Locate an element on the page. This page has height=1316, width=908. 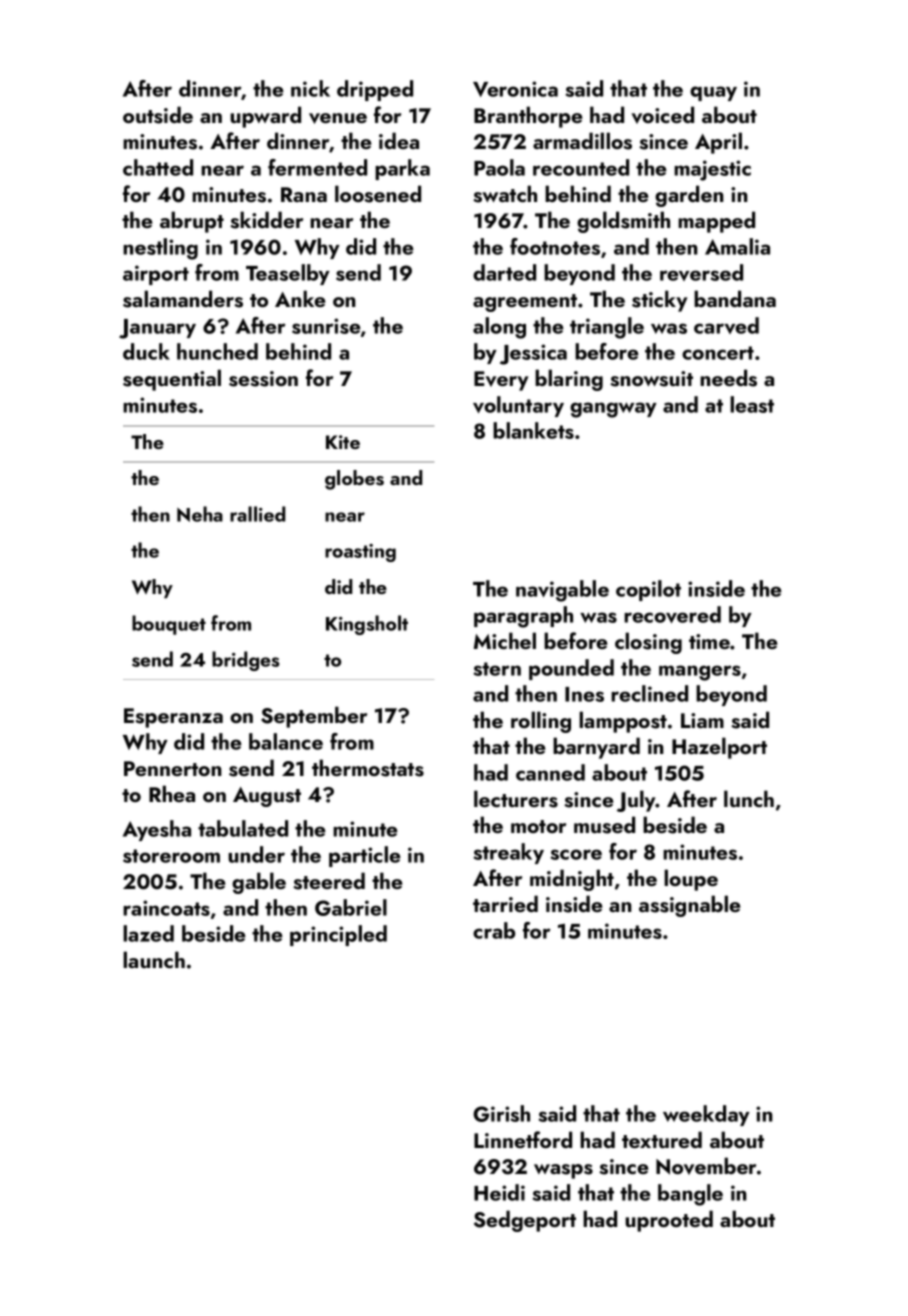
Girish is located at coordinates (501, 1113).
